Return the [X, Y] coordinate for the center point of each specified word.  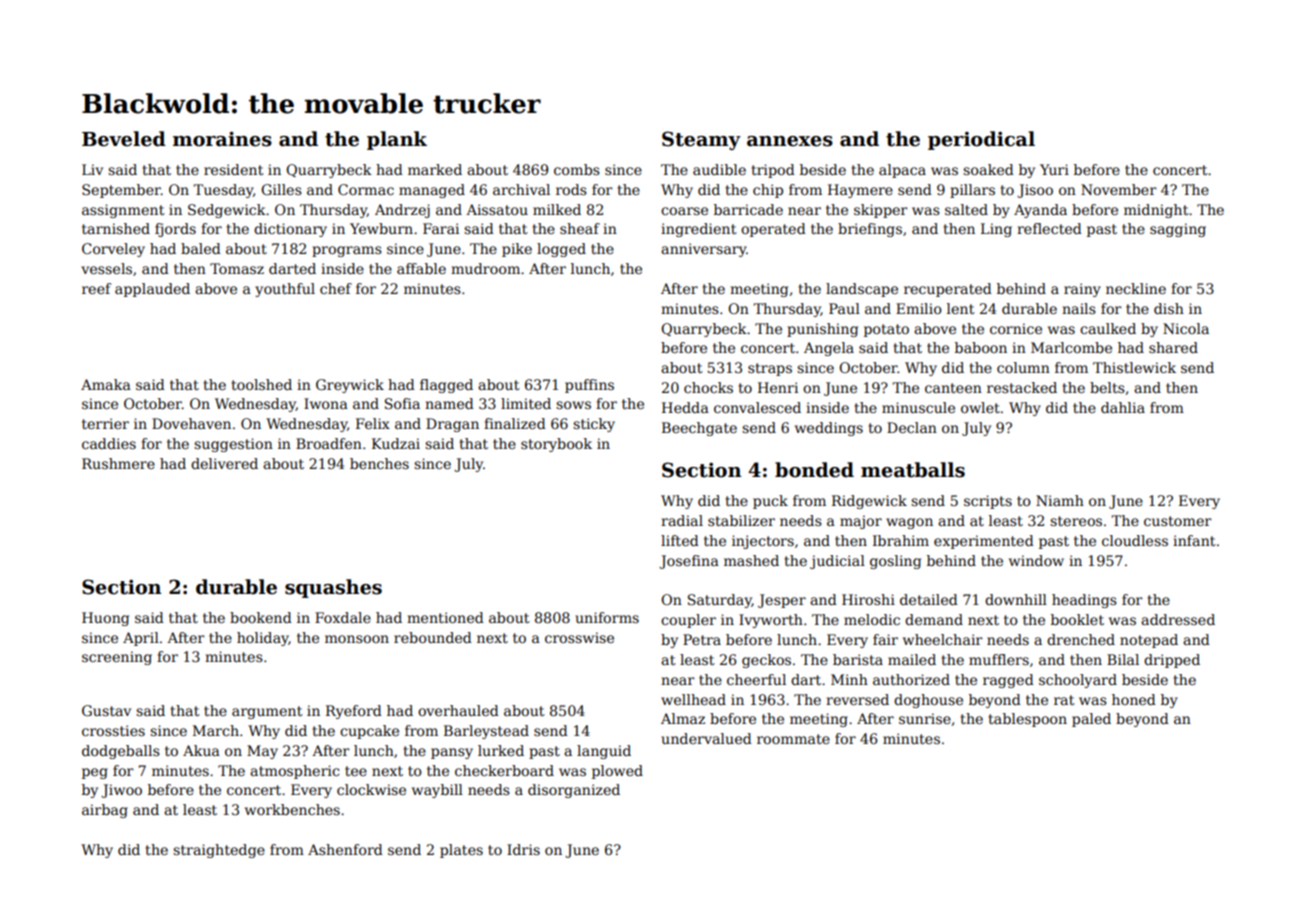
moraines [222, 139]
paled [1091, 720]
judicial [837, 562]
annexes [790, 141]
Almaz [683, 718]
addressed [1178, 619]
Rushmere [118, 463]
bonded [814, 470]
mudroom [485, 268]
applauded [152, 290]
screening [117, 658]
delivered [224, 463]
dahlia [1123, 407]
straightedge [219, 851]
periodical [981, 140]
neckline [1136, 288]
